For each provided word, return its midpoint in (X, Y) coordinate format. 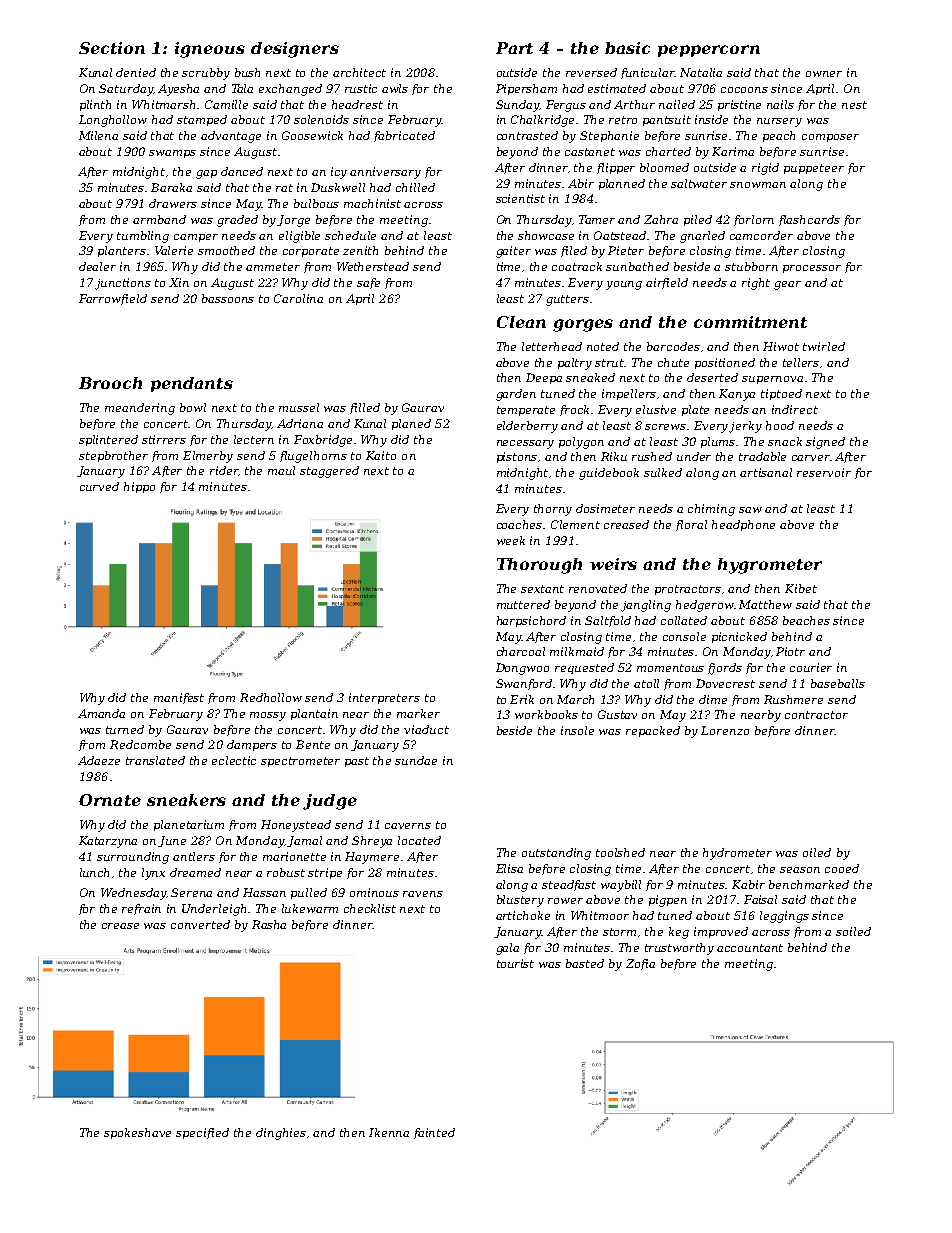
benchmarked (809, 884)
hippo (139, 487)
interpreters (384, 698)
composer (830, 138)
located (419, 840)
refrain (141, 909)
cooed (842, 868)
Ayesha (178, 90)
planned (622, 184)
